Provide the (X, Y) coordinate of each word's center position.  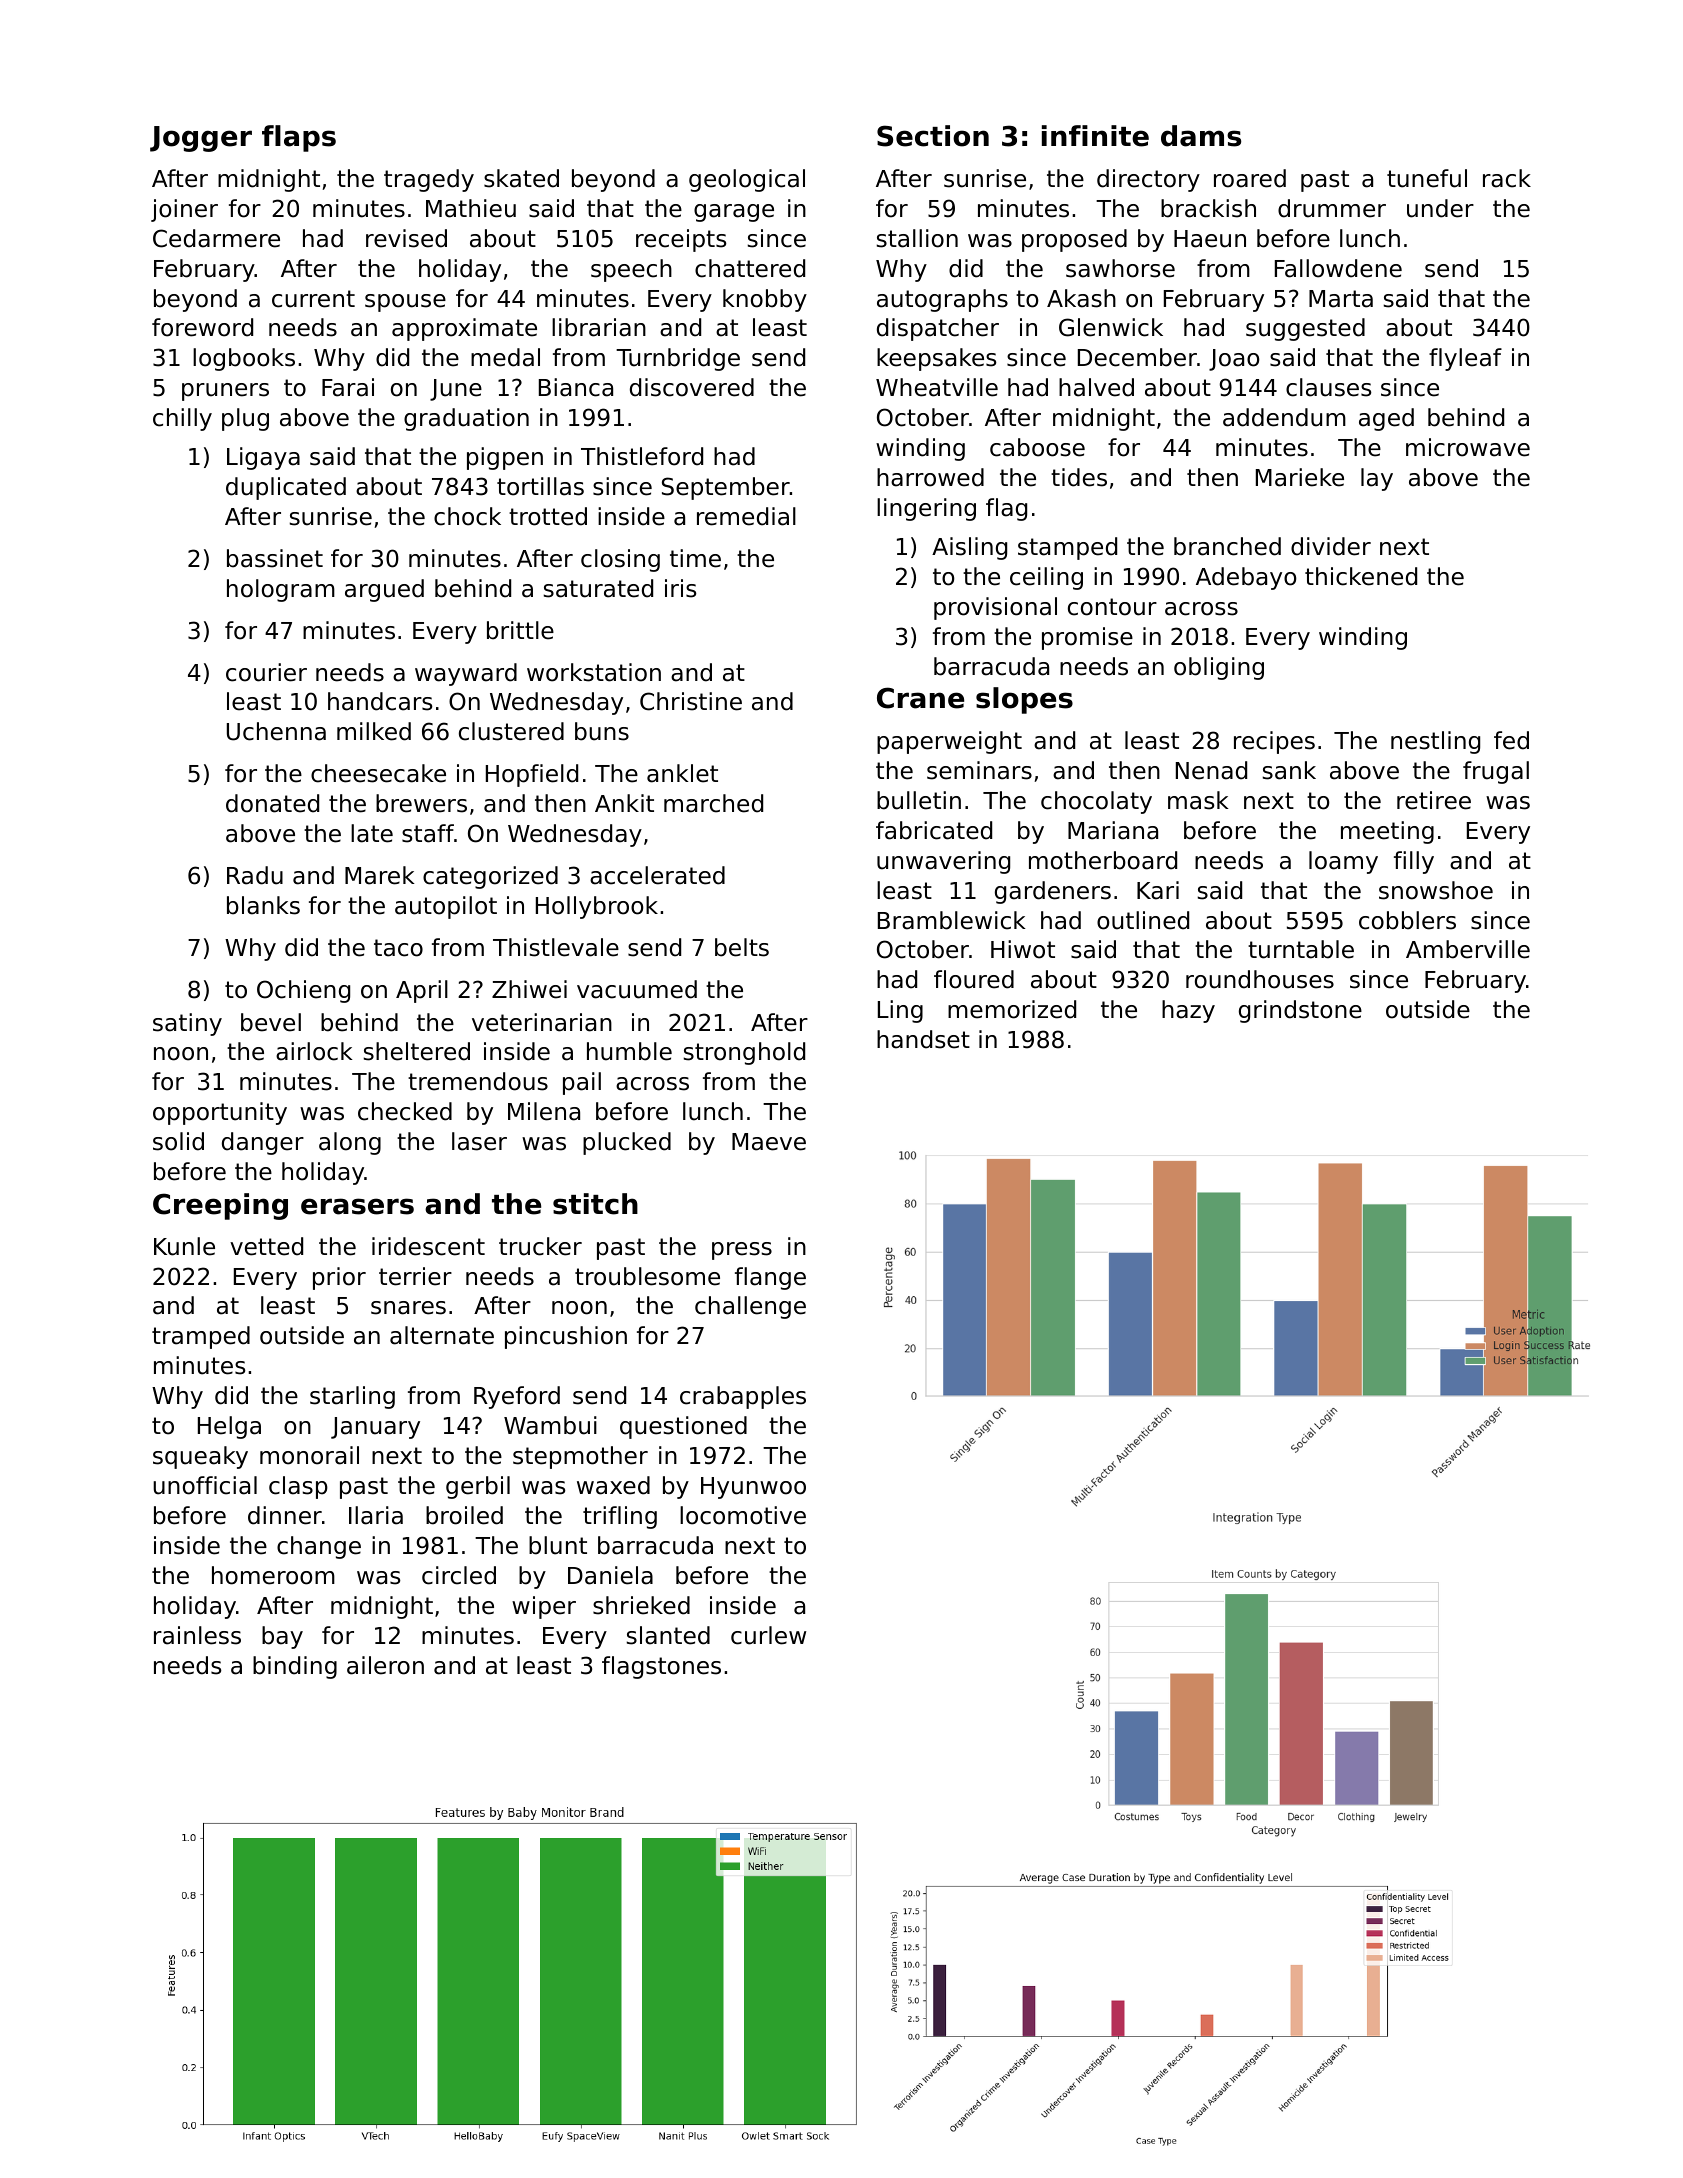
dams (1201, 136)
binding (295, 1667)
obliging (1219, 668)
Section (933, 136)
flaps (299, 138)
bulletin (919, 800)
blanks (263, 905)
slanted (668, 1635)
